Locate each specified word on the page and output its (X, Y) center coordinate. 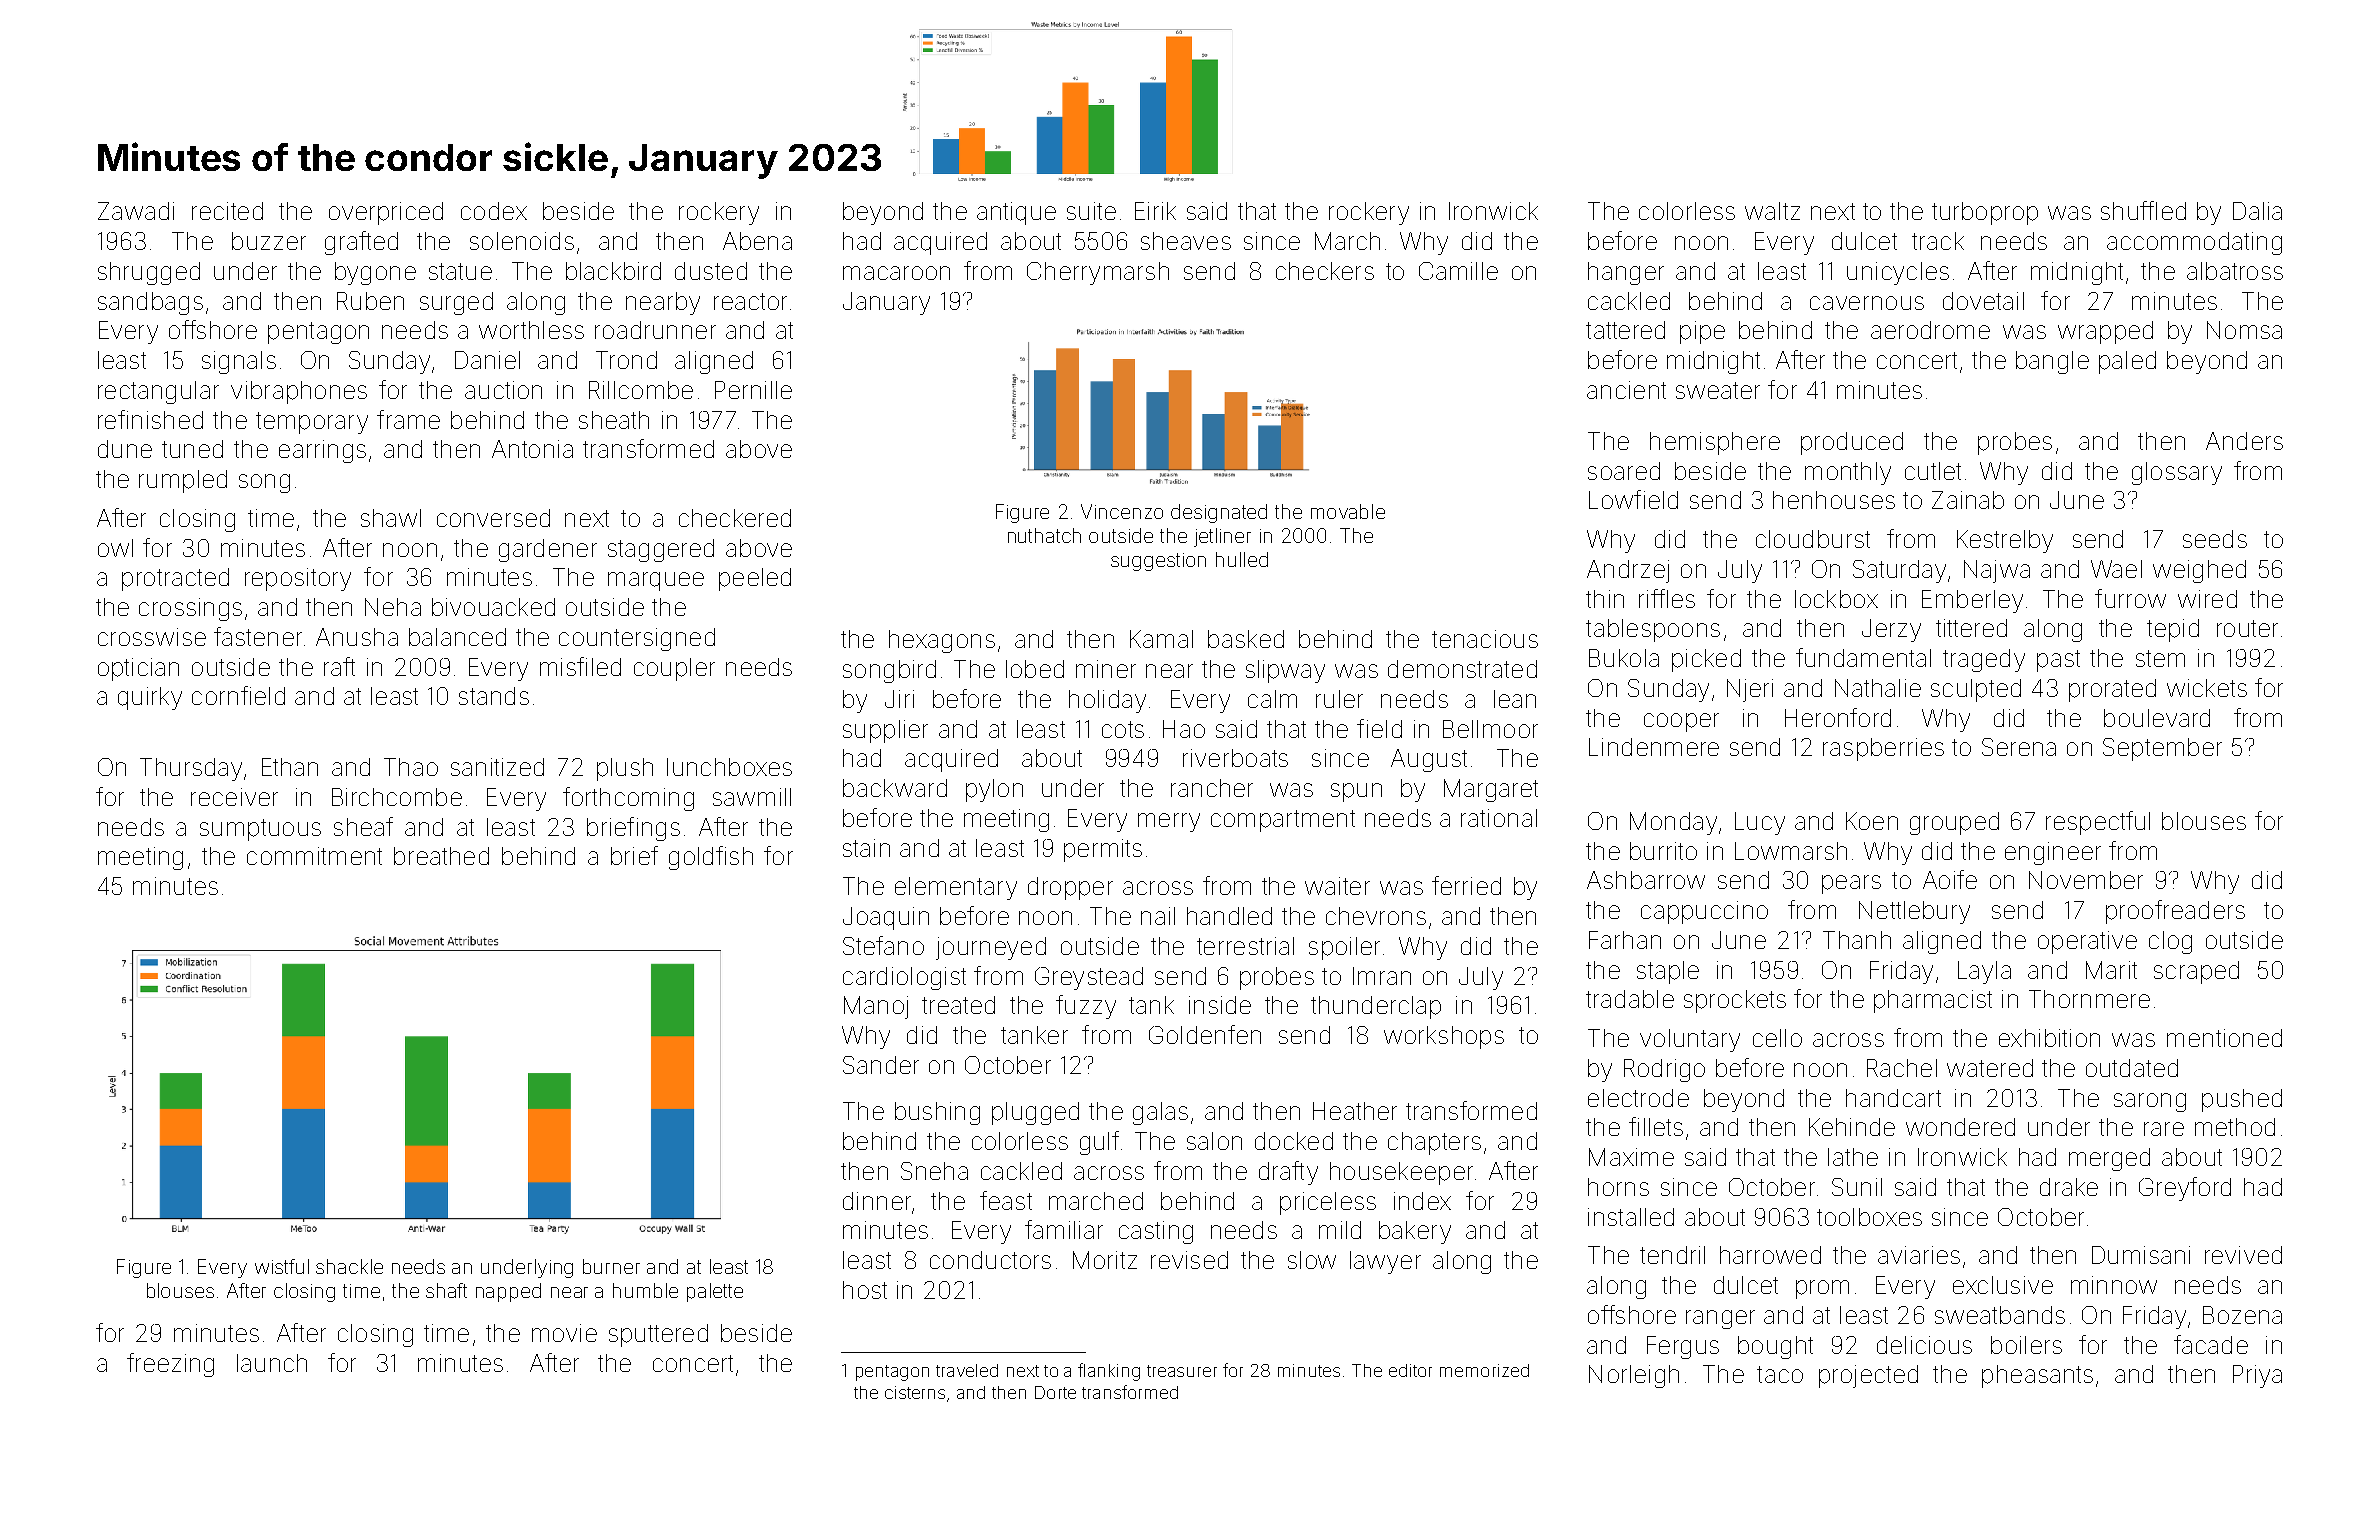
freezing (170, 1365)
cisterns (915, 1392)
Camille (1458, 271)
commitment (314, 856)
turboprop (1985, 213)
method (2235, 1127)
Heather (1355, 1111)
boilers (2026, 1345)
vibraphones (299, 392)
